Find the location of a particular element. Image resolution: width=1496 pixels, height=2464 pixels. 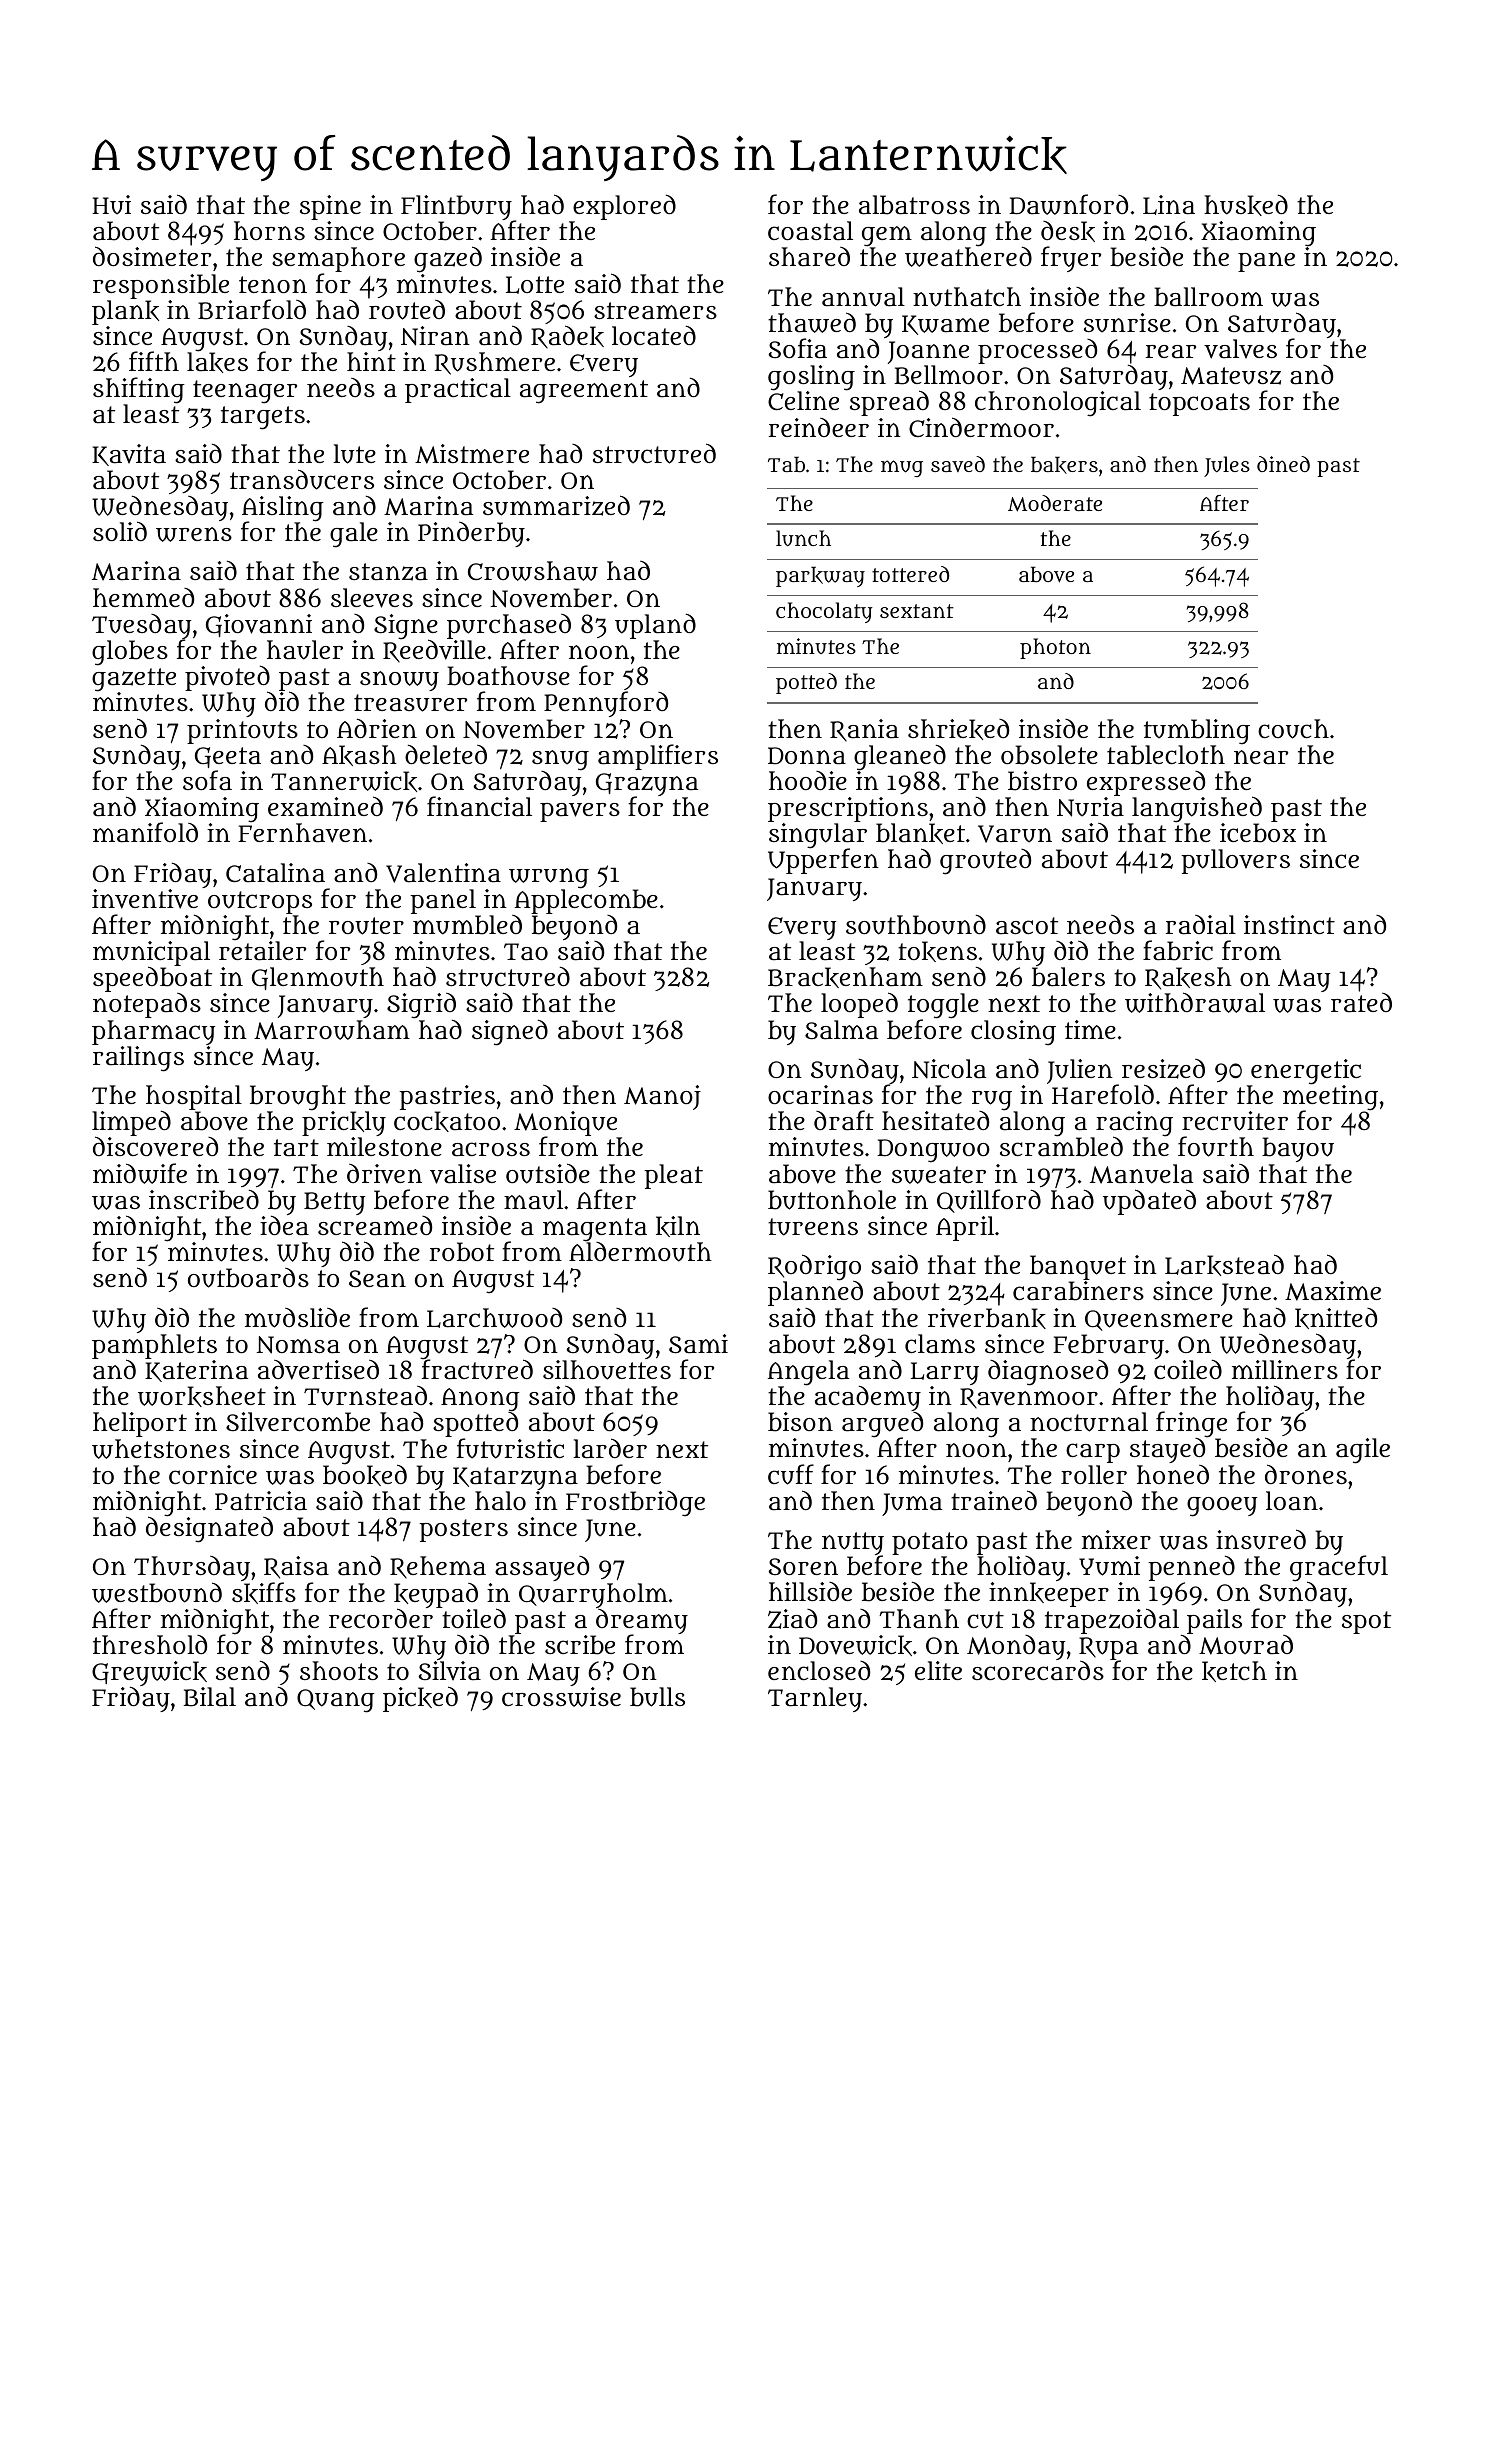

bison is located at coordinates (800, 1422).
